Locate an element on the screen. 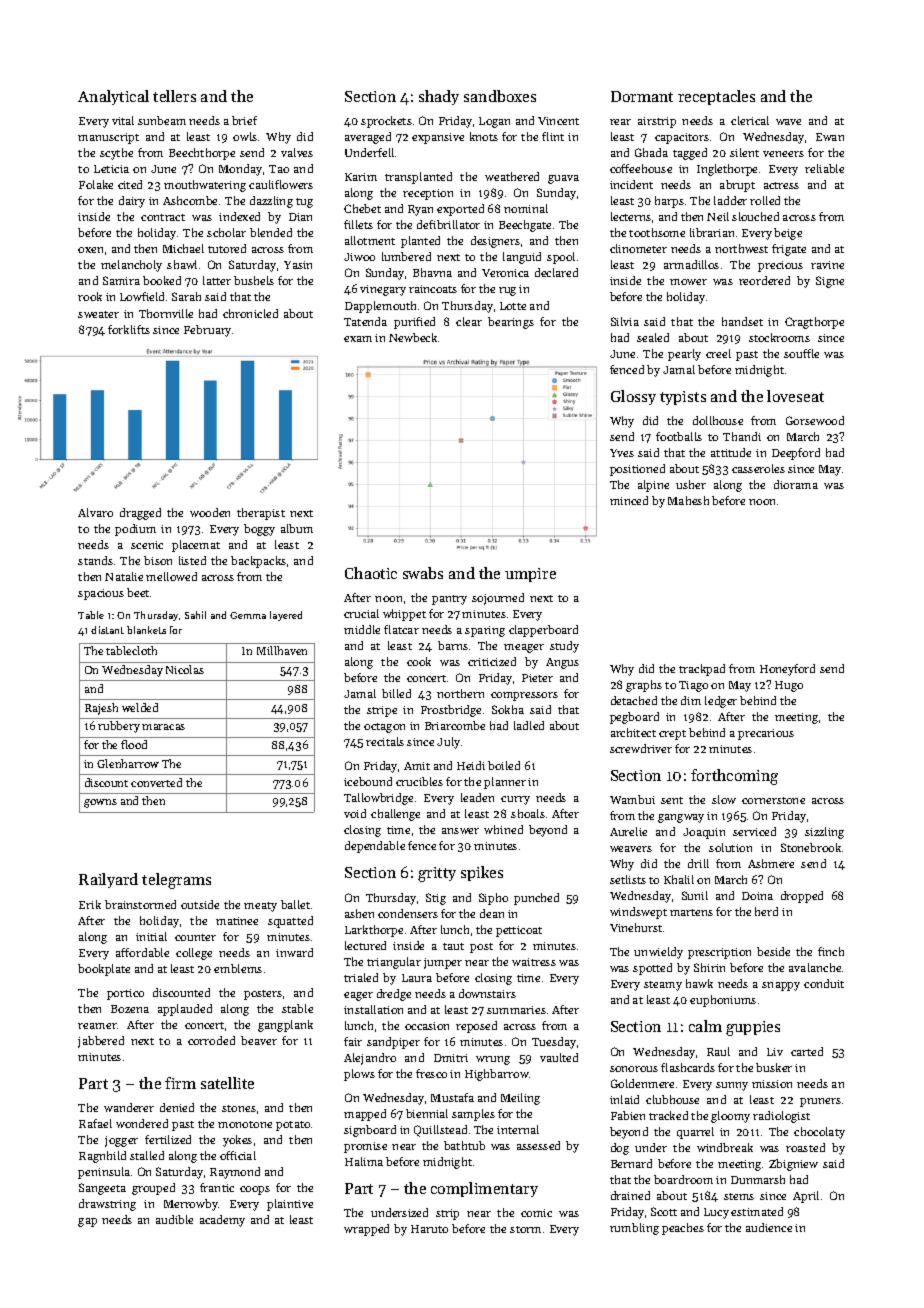 The height and width of the screenshot is (1308, 924). void is located at coordinates (355, 813).
